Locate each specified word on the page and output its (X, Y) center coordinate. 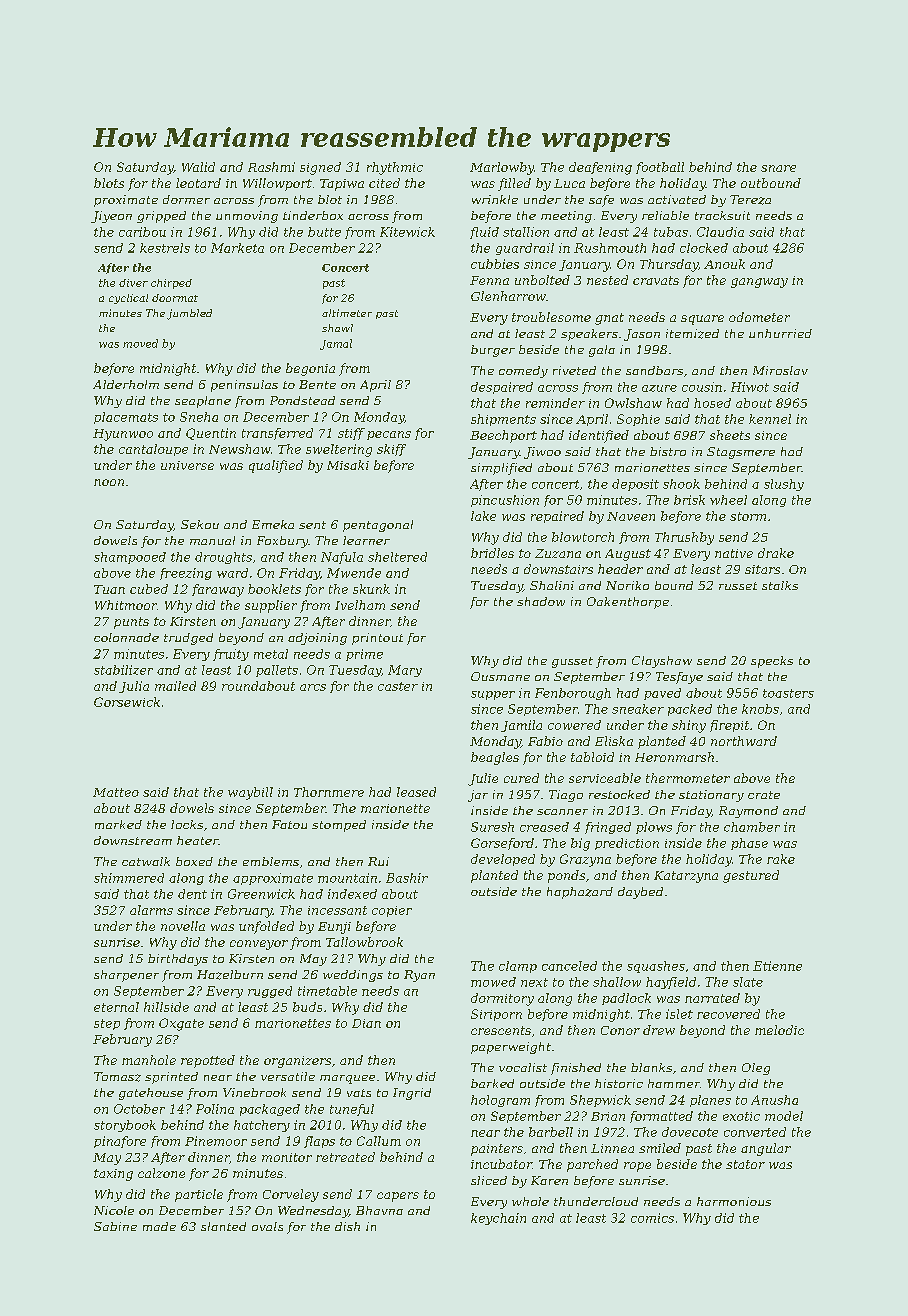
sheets (730, 435)
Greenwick (261, 894)
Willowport (277, 184)
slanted (223, 1226)
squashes (656, 967)
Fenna (489, 280)
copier (392, 911)
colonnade (126, 637)
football (660, 168)
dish (347, 1226)
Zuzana (558, 553)
